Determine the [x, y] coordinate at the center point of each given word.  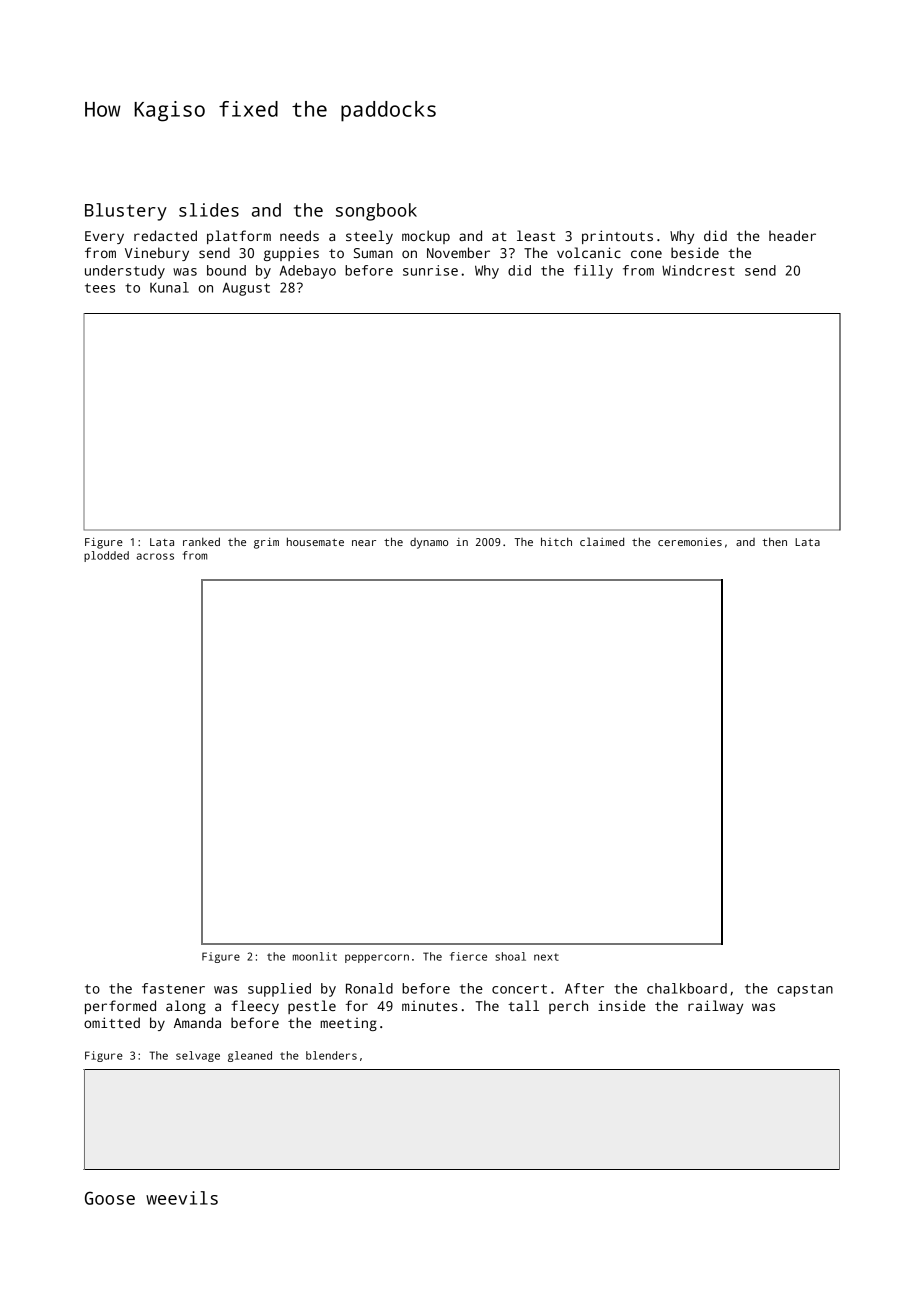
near [364, 543]
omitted [112, 1022]
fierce [468, 956]
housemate [315, 541]
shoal [510, 956]
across [155, 556]
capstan [805, 990]
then [774, 541]
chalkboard [687, 988]
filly [593, 272]
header [792, 235]
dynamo [429, 543]
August [246, 289]
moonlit [315, 956]
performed [120, 1007]
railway [715, 1007]
